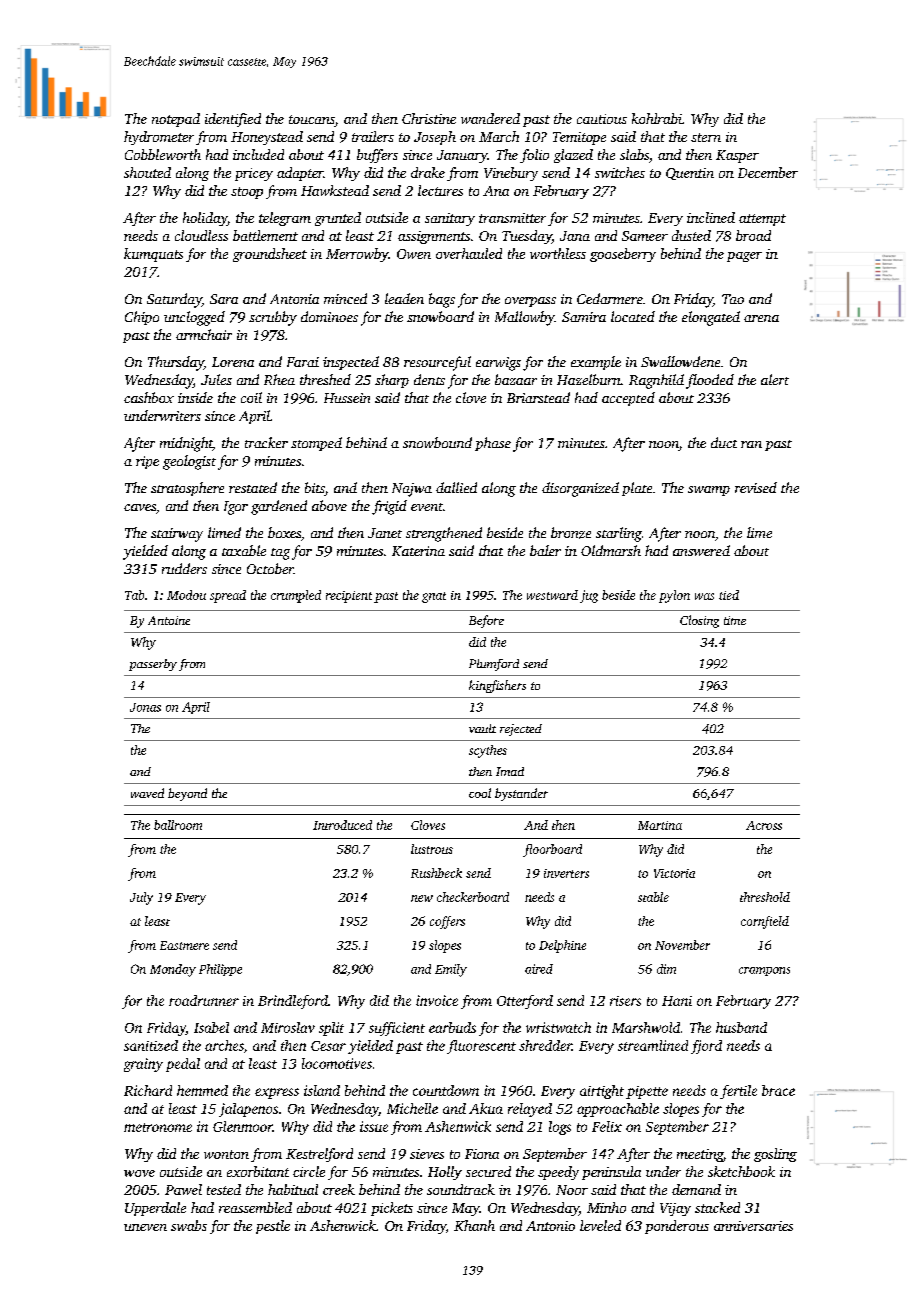  I want to click on stairway, so click(177, 535).
